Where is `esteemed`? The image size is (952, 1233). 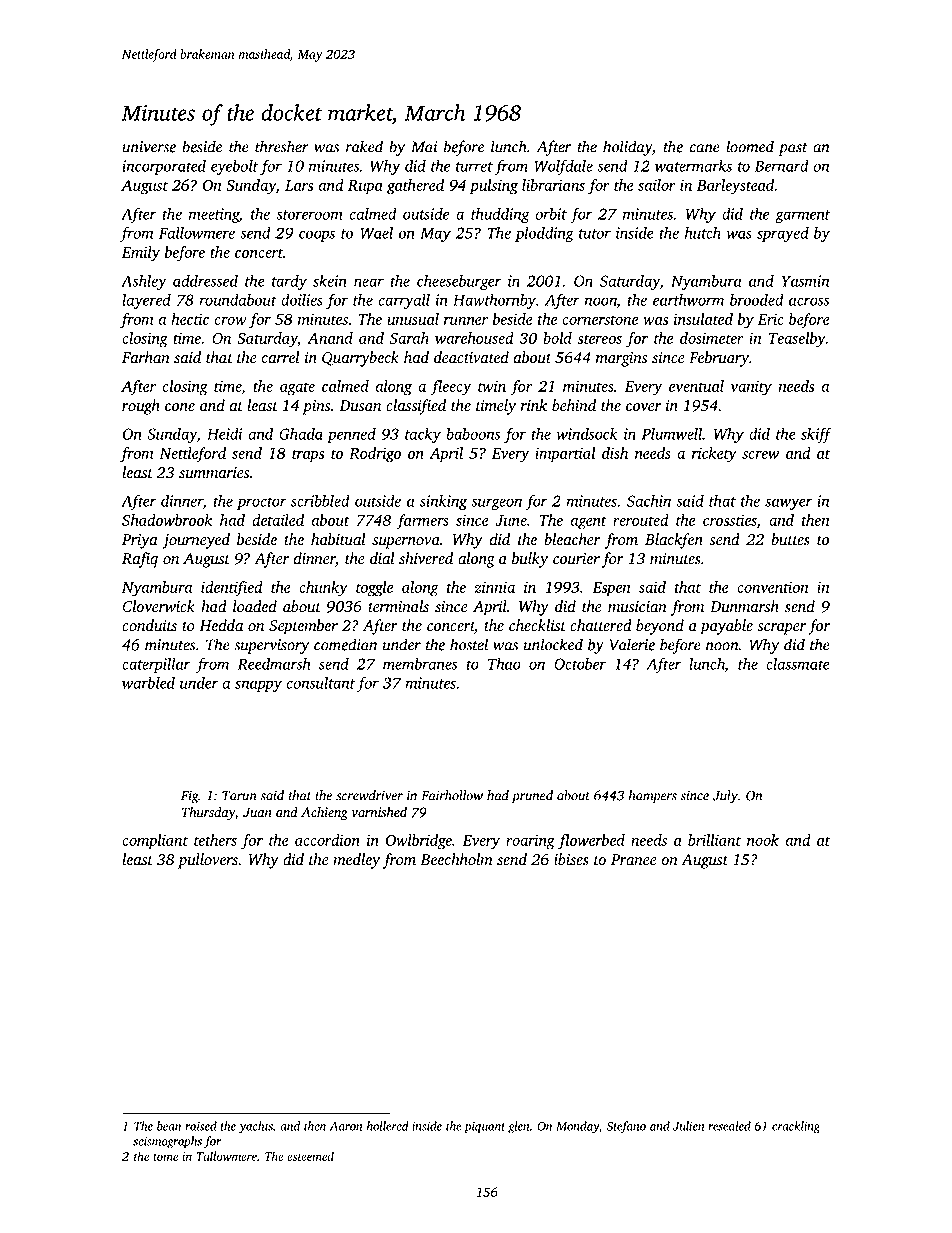
esteemed is located at coordinates (310, 1156).
